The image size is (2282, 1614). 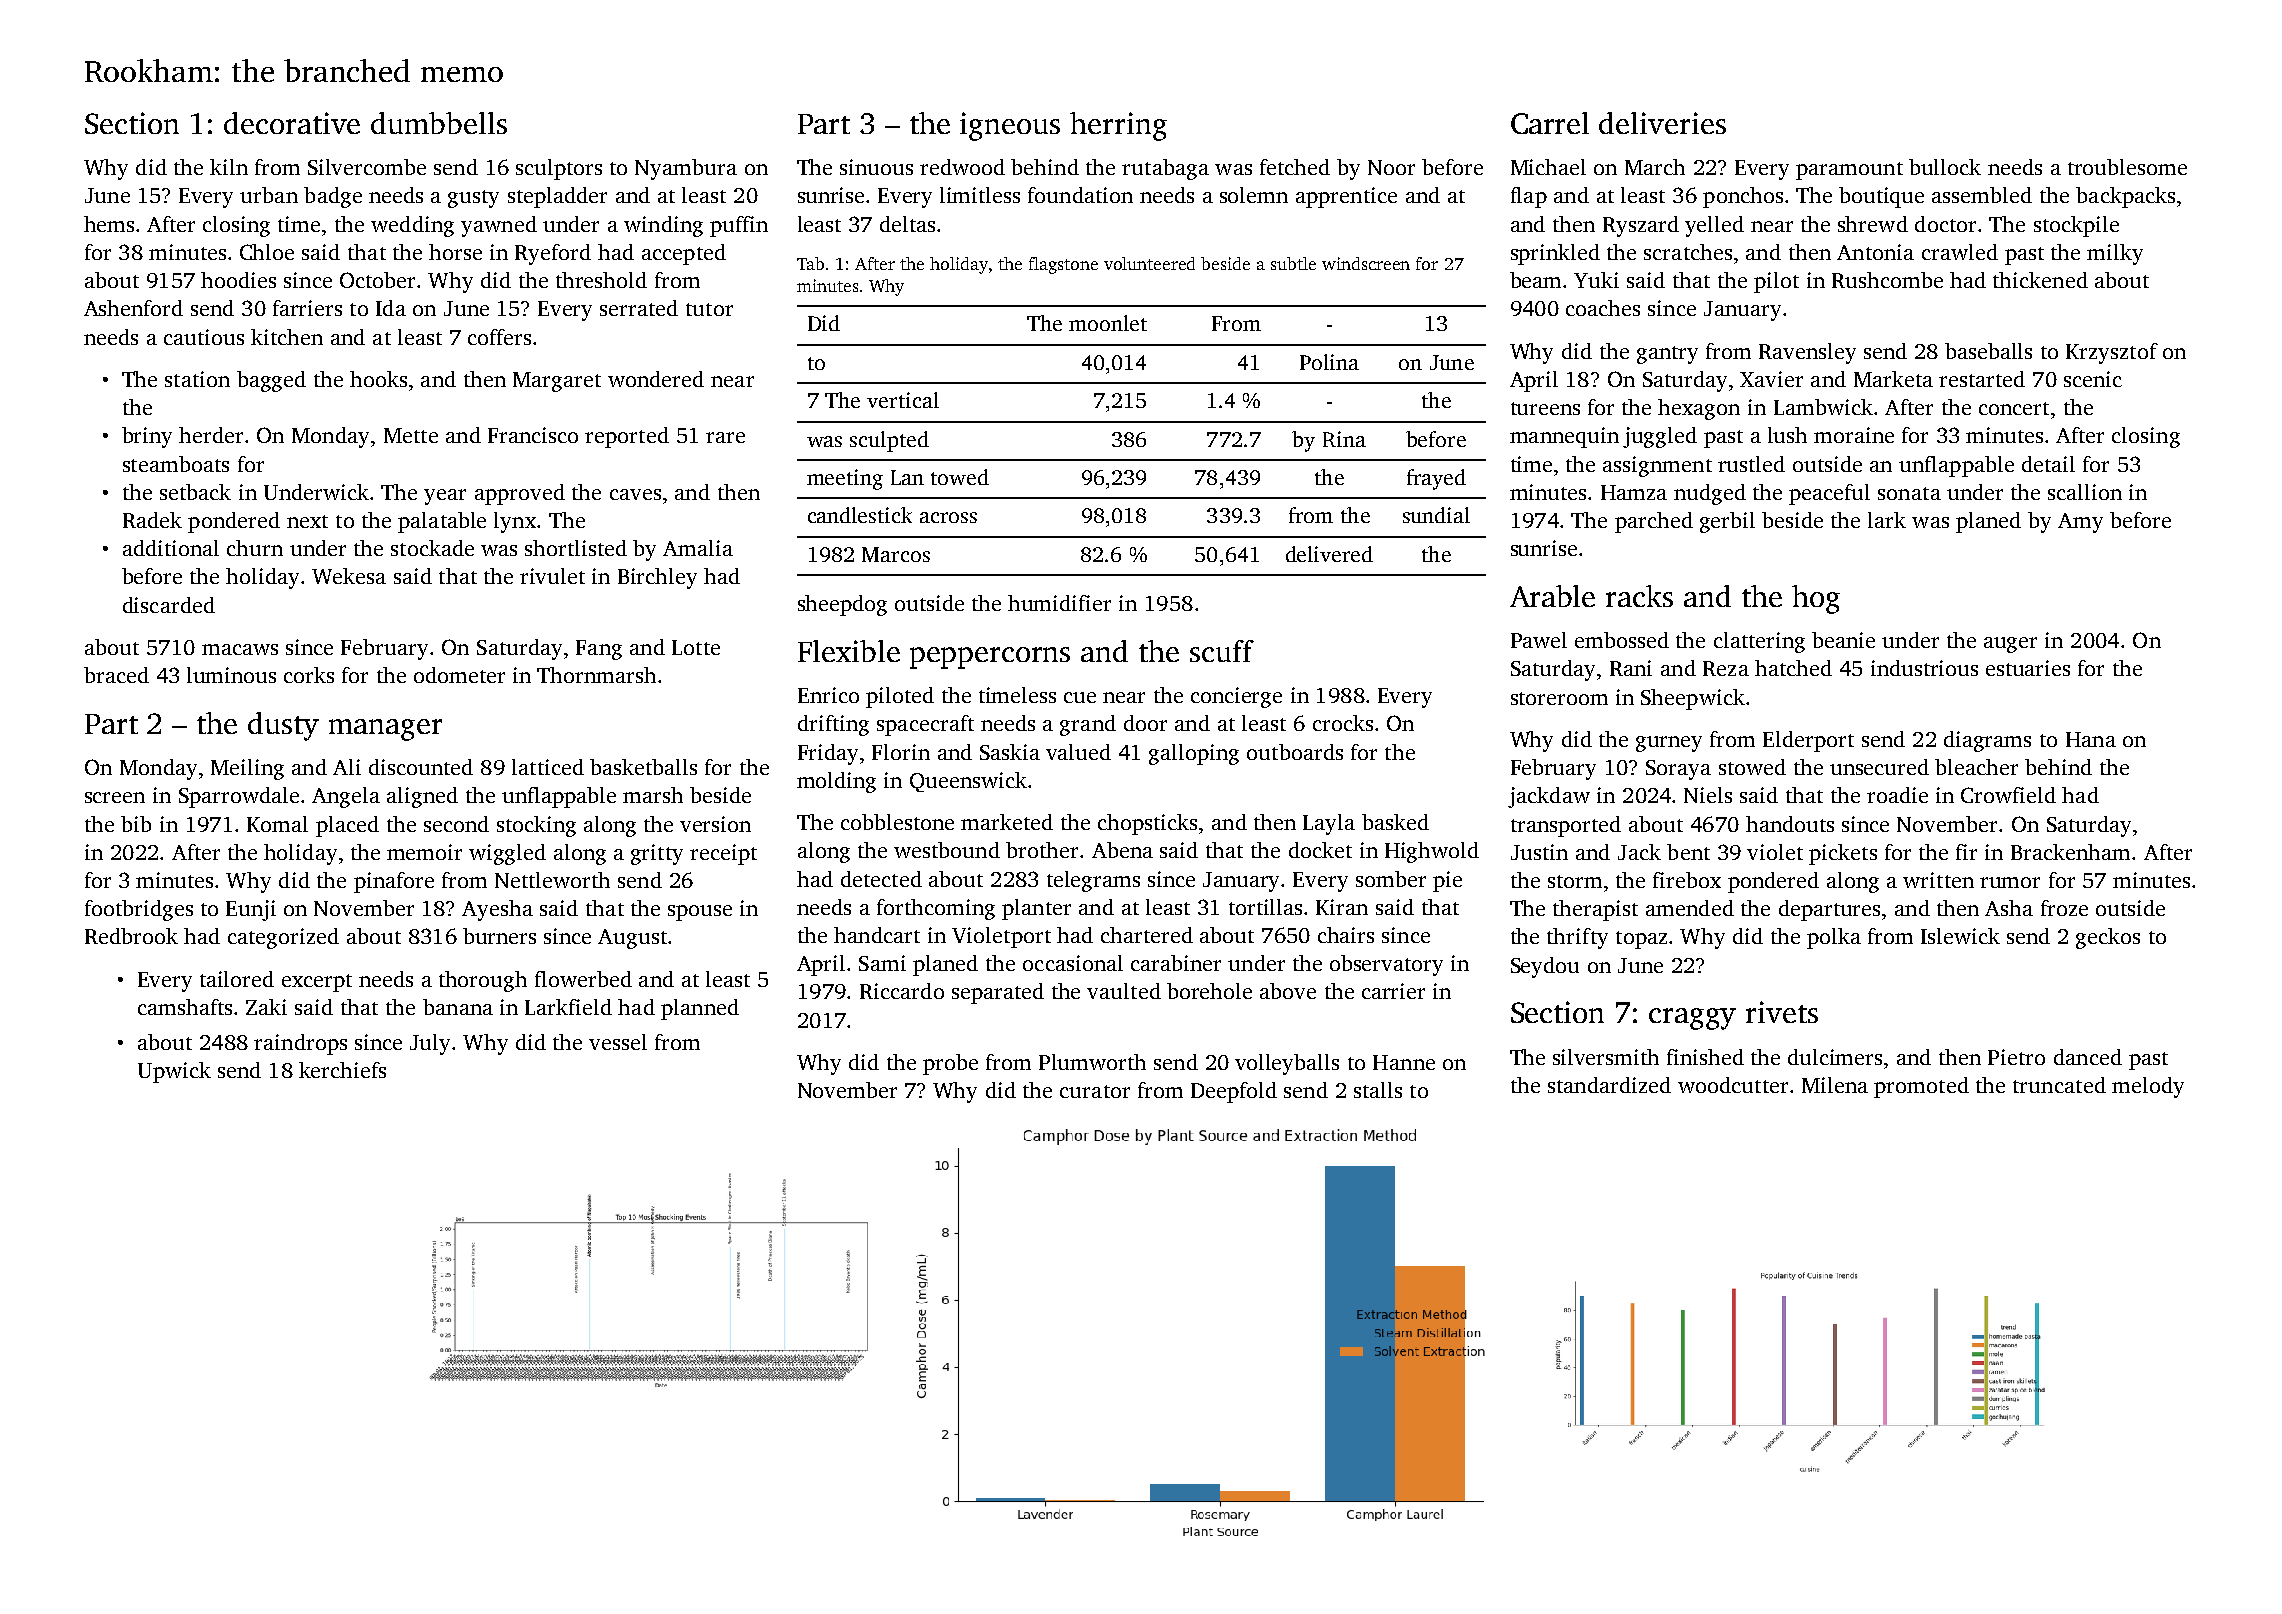 I want to click on sinuous, so click(x=876, y=167).
